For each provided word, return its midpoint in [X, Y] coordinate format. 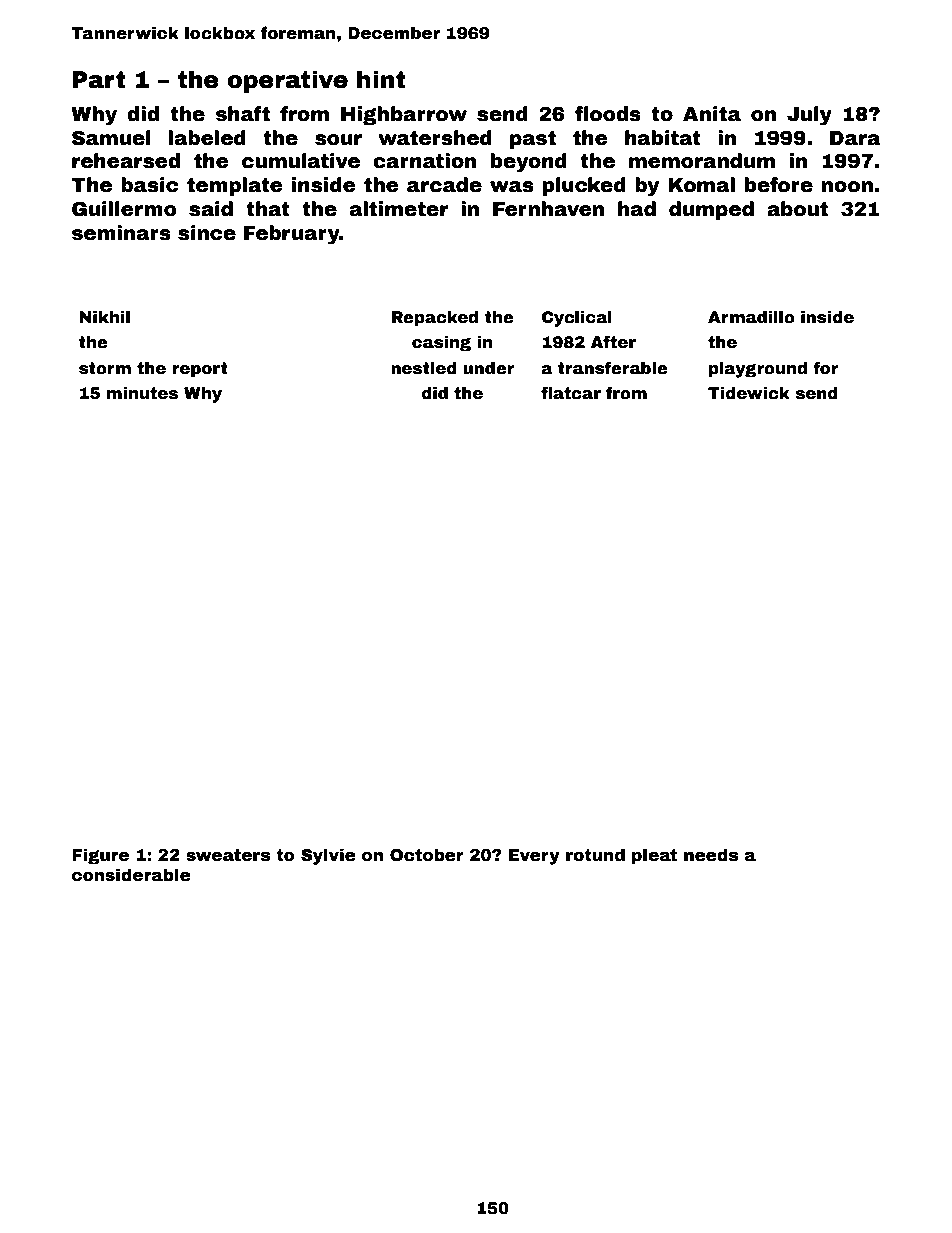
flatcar [571, 393]
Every [534, 857]
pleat [654, 856]
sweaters [228, 855]
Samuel [111, 138]
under [488, 368]
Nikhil [105, 317]
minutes [142, 393]
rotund [595, 855]
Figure [100, 856]
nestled [424, 368]
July [809, 116]
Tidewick [749, 393]
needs [711, 855]
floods [608, 114]
